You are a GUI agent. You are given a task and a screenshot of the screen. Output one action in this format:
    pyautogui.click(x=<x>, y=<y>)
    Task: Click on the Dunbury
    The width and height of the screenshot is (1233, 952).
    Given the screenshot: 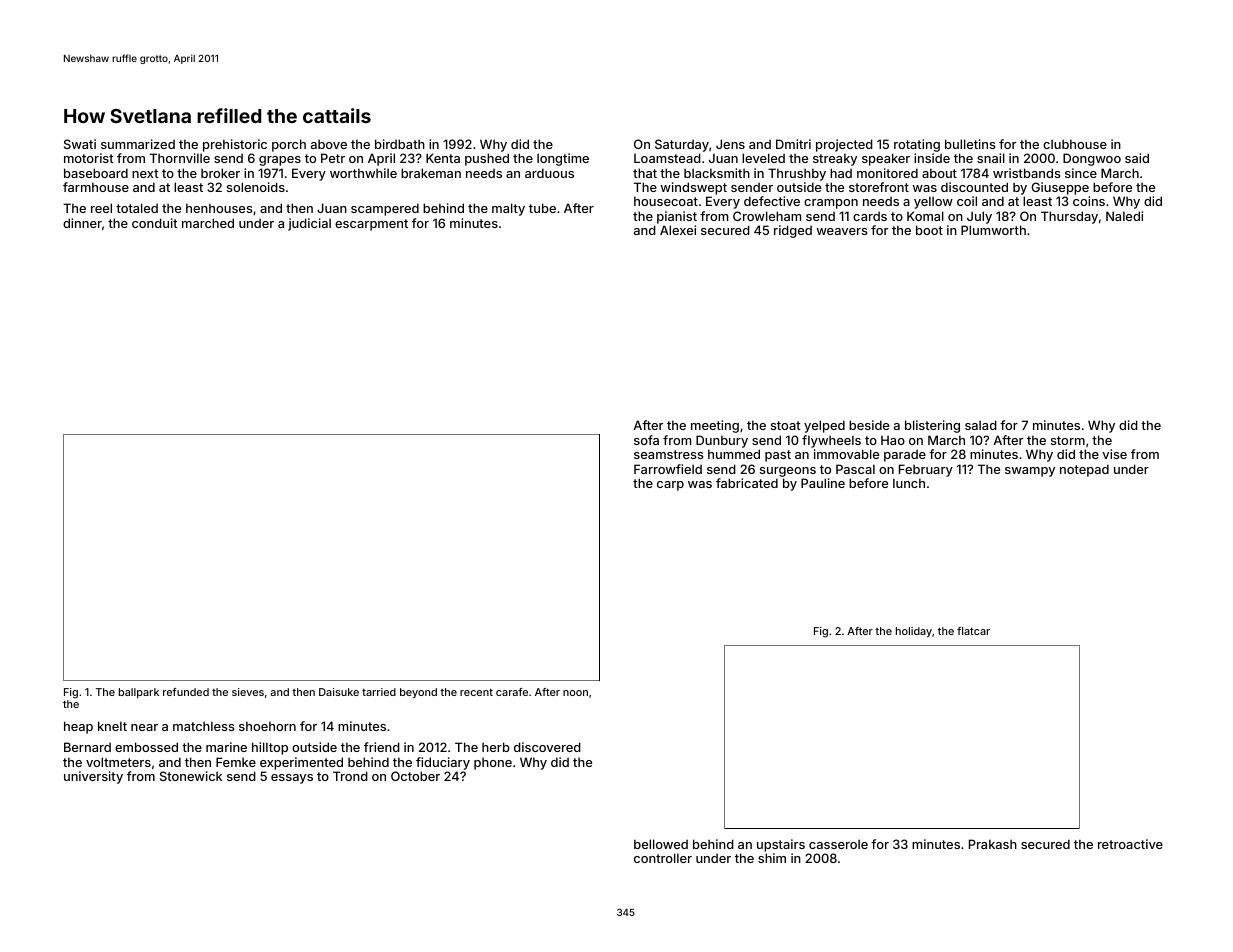 What is the action you would take?
    pyautogui.click(x=722, y=441)
